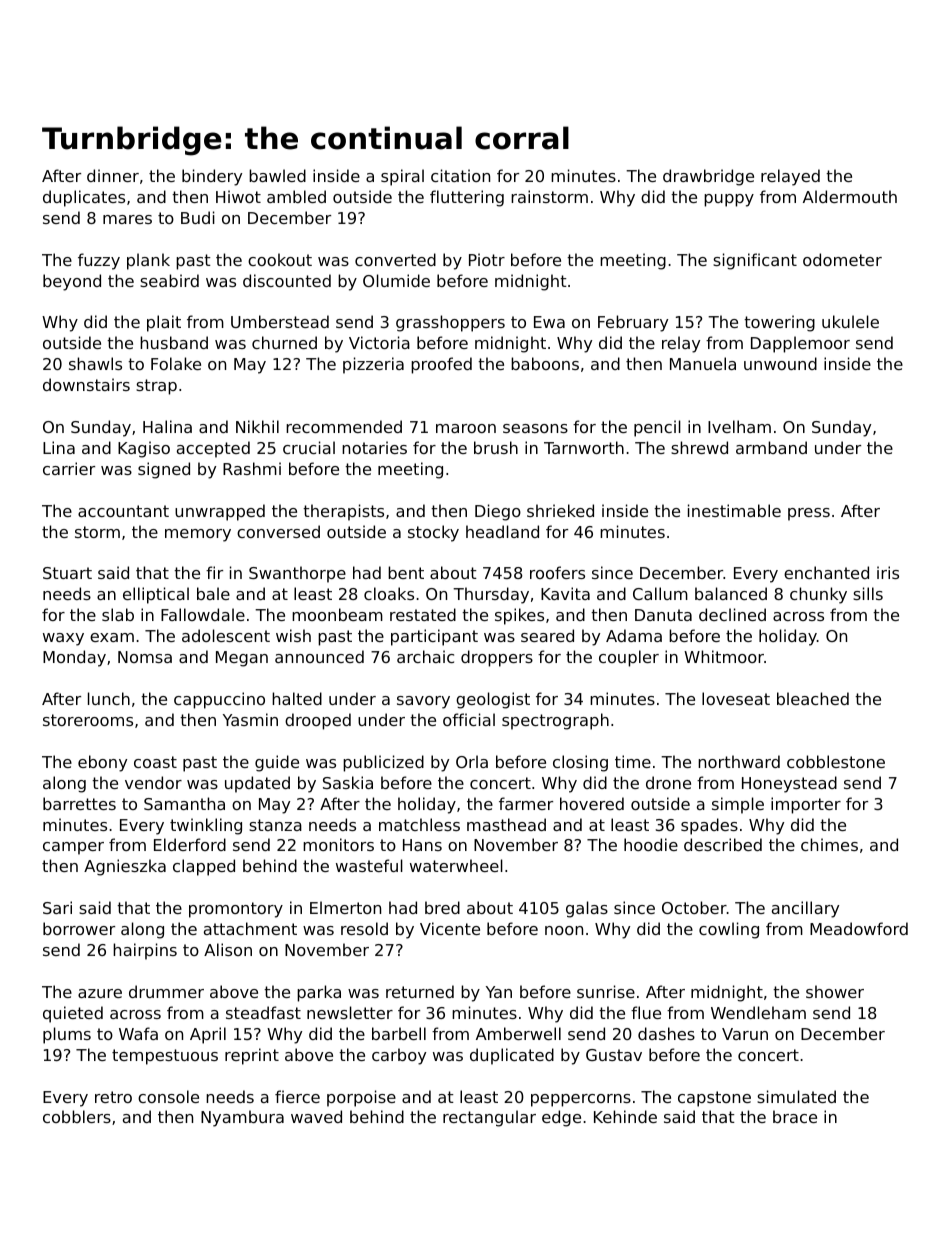  I want to click on waved, so click(316, 1116).
